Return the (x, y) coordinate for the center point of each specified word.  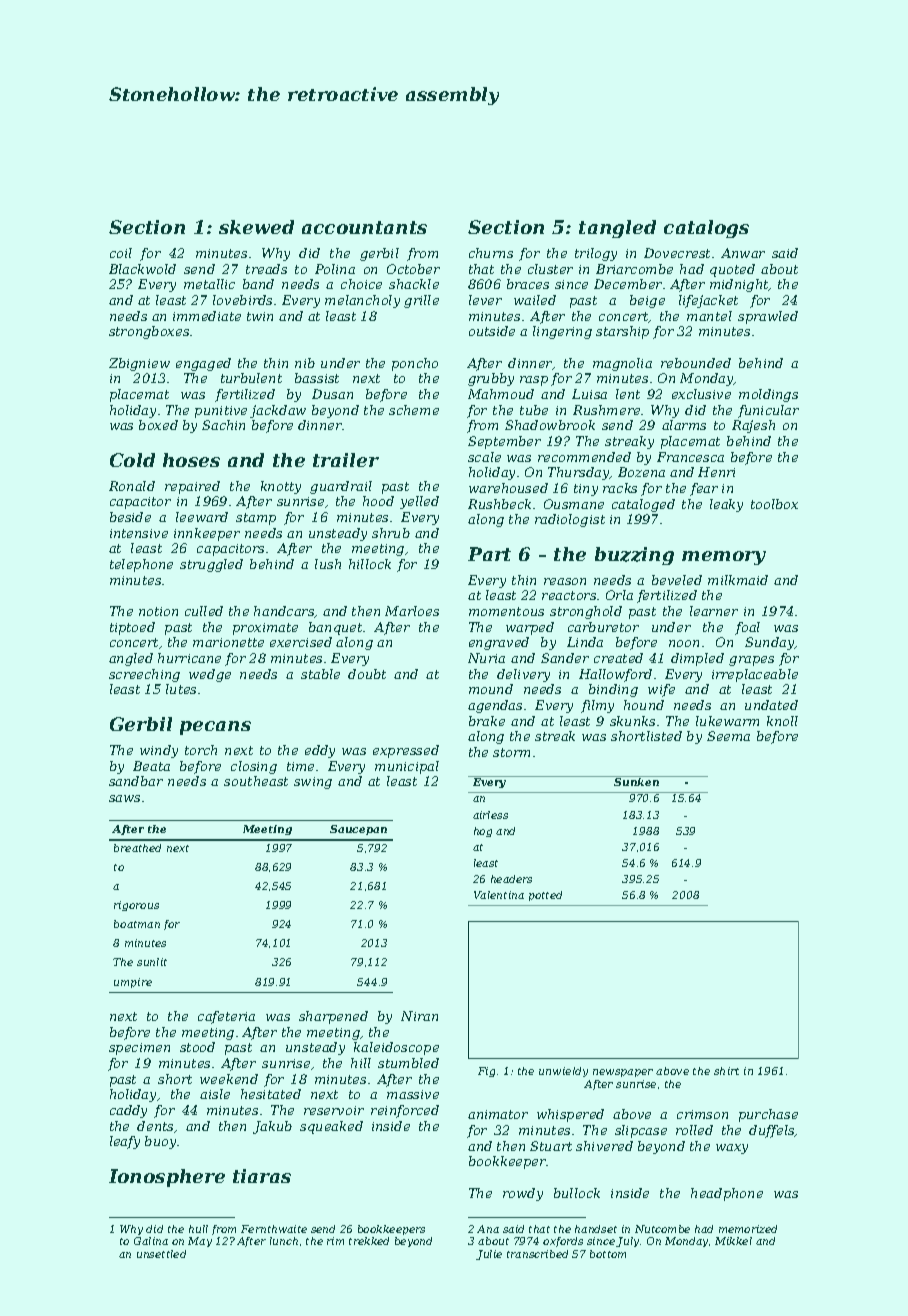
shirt (726, 1071)
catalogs (706, 229)
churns (491, 253)
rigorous (136, 906)
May (200, 1242)
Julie (489, 1255)
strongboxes (149, 332)
